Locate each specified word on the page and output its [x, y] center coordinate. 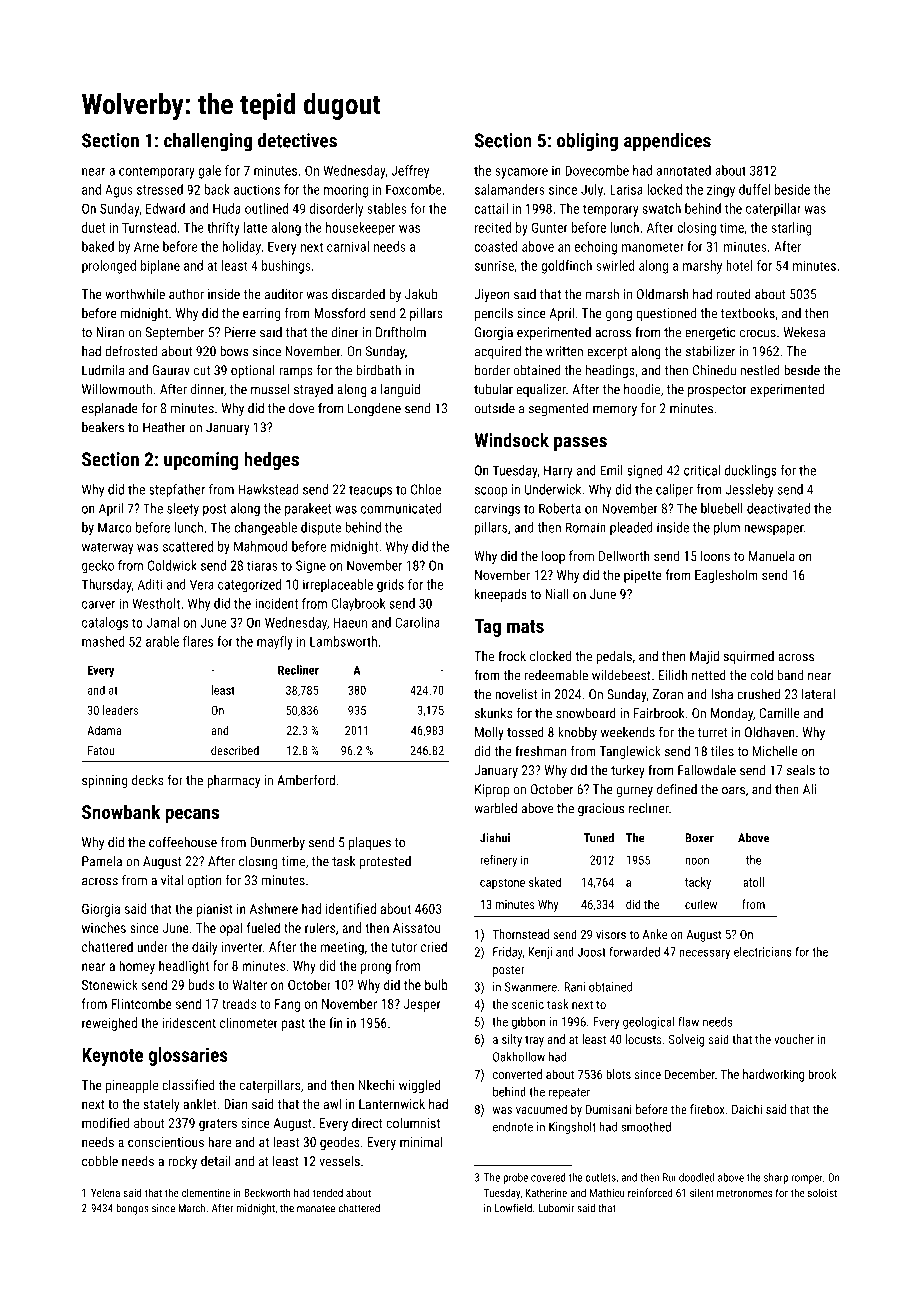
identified [351, 908]
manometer [653, 247]
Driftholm [401, 332]
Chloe [426, 489]
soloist [822, 1192]
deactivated [778, 508]
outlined [266, 208]
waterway [107, 548]
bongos [132, 1209]
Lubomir [556, 1208]
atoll [753, 882]
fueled [263, 927]
